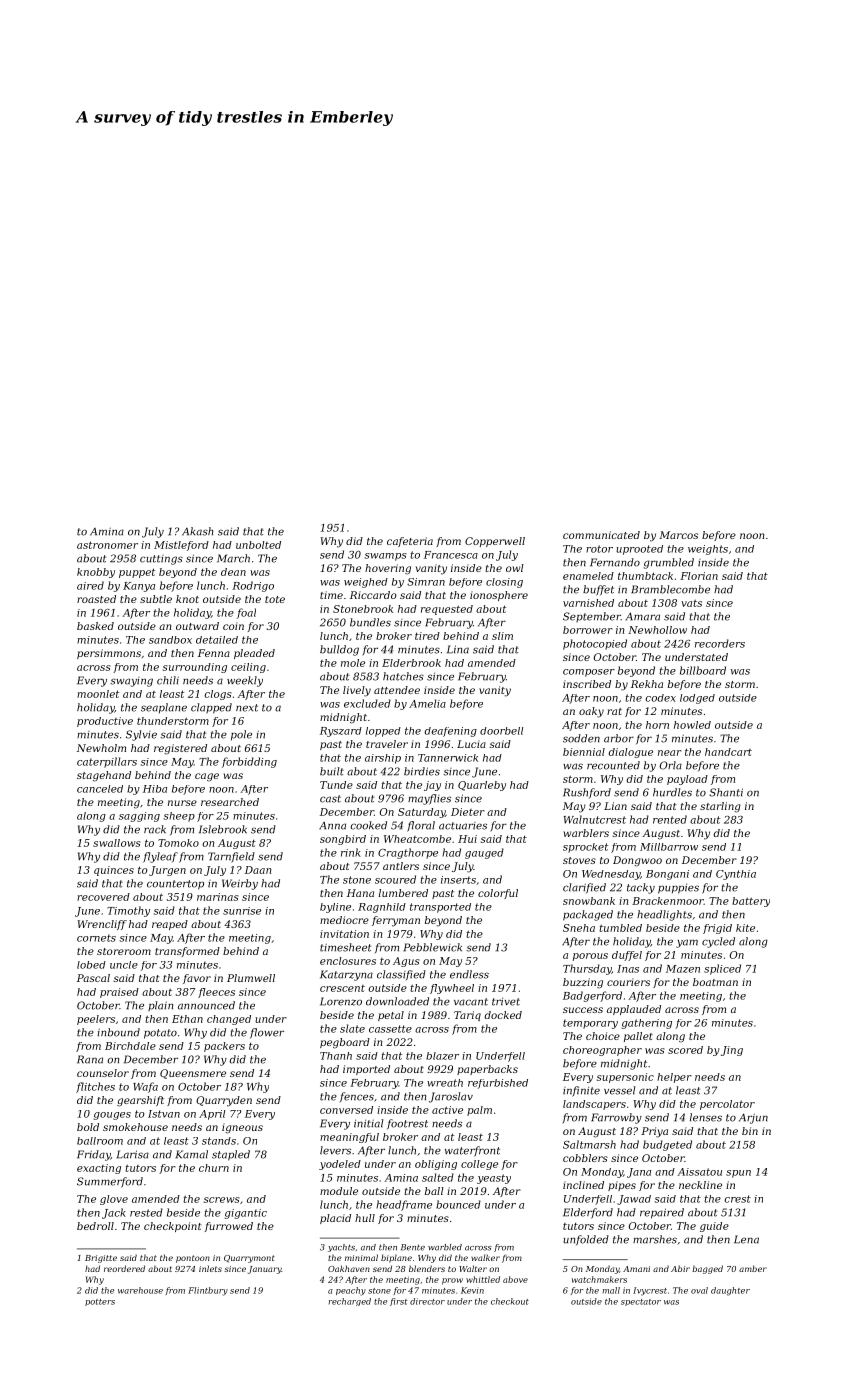 This page has width=849, height=1400. Describe the element at coordinates (427, 703) in the page. I see `Amelia` at that location.
